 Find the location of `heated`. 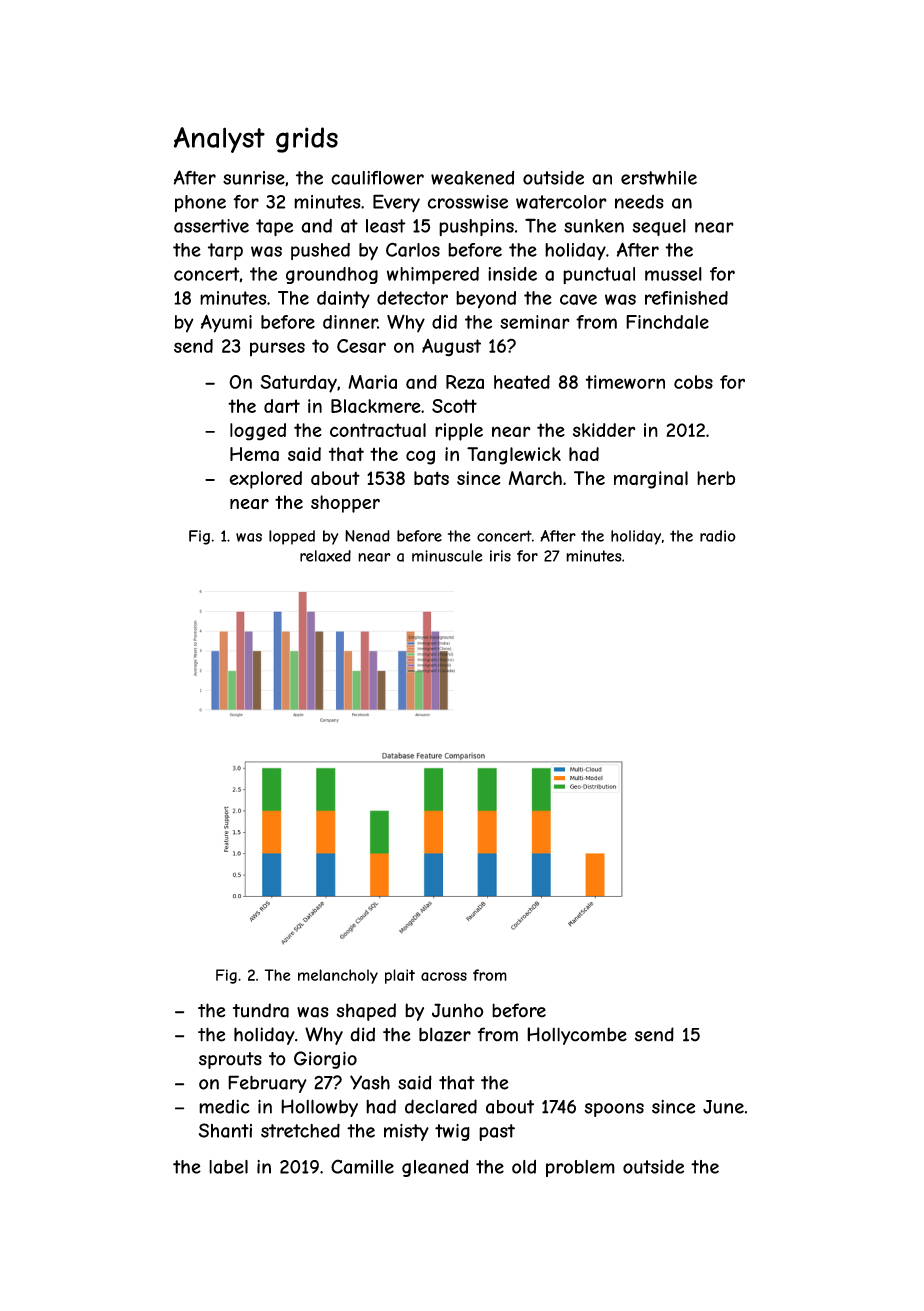

heated is located at coordinates (522, 382).
